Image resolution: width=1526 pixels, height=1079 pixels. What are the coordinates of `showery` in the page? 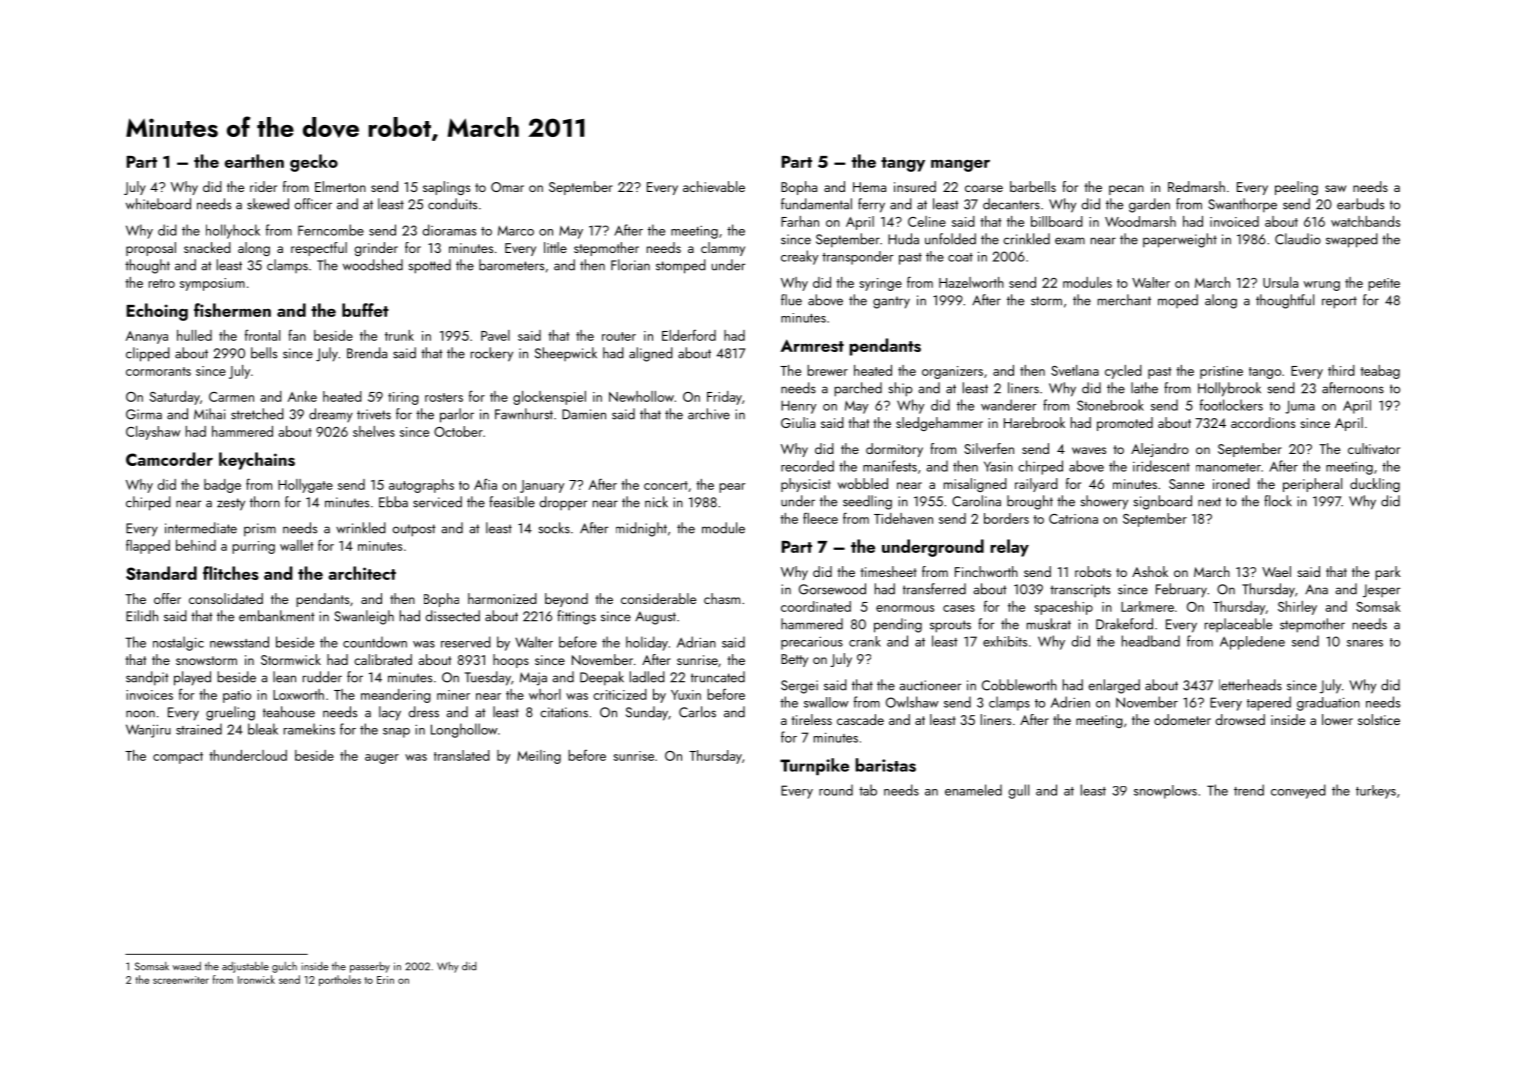 It's located at (1104, 502).
